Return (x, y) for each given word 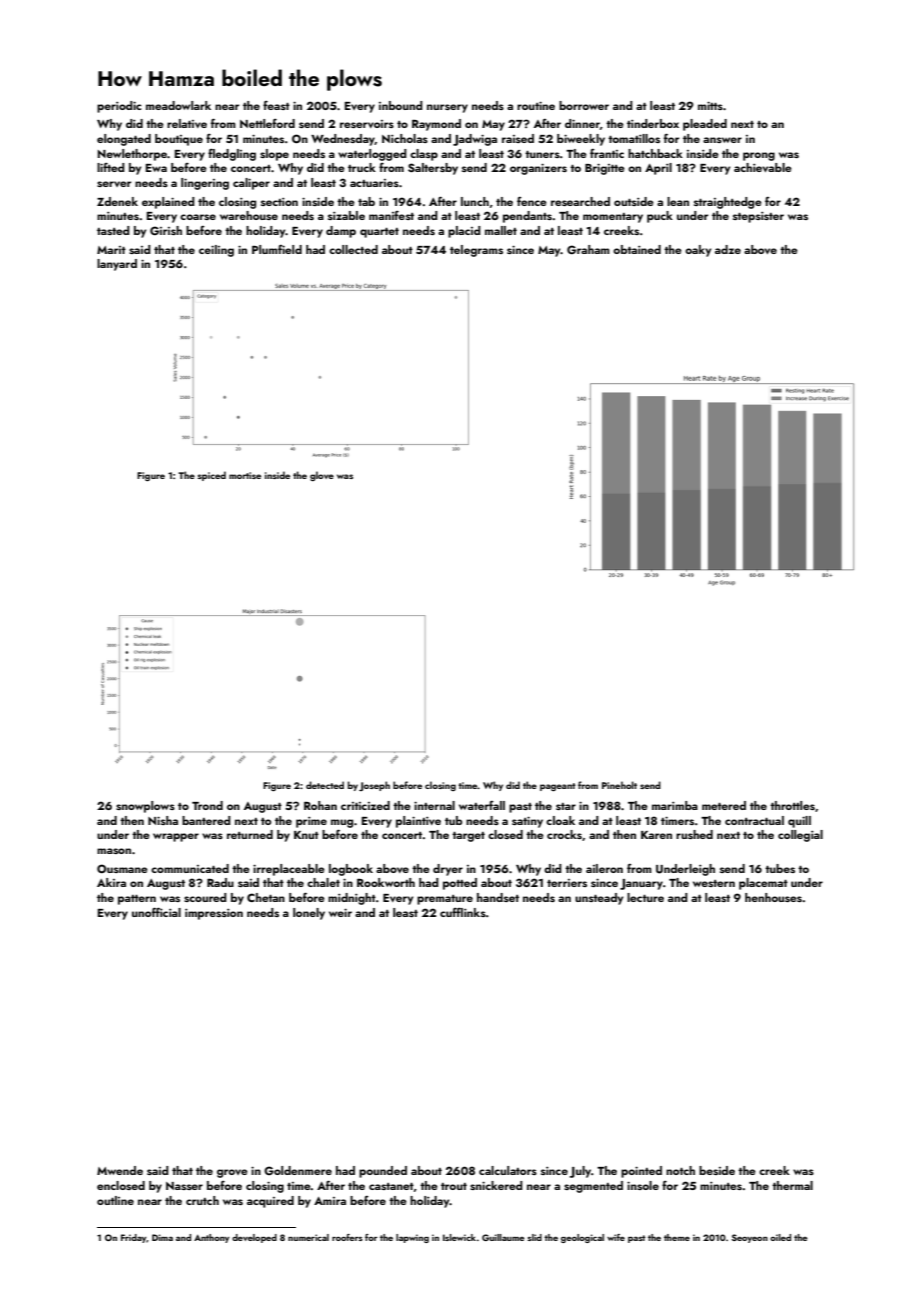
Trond (207, 805)
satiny (527, 822)
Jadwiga (475, 140)
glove (322, 476)
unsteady (599, 899)
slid (534, 1237)
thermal (792, 1185)
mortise (245, 475)
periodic (119, 107)
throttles (792, 805)
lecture (645, 897)
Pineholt (619, 785)
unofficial (156, 912)
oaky (698, 251)
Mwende (120, 1170)
